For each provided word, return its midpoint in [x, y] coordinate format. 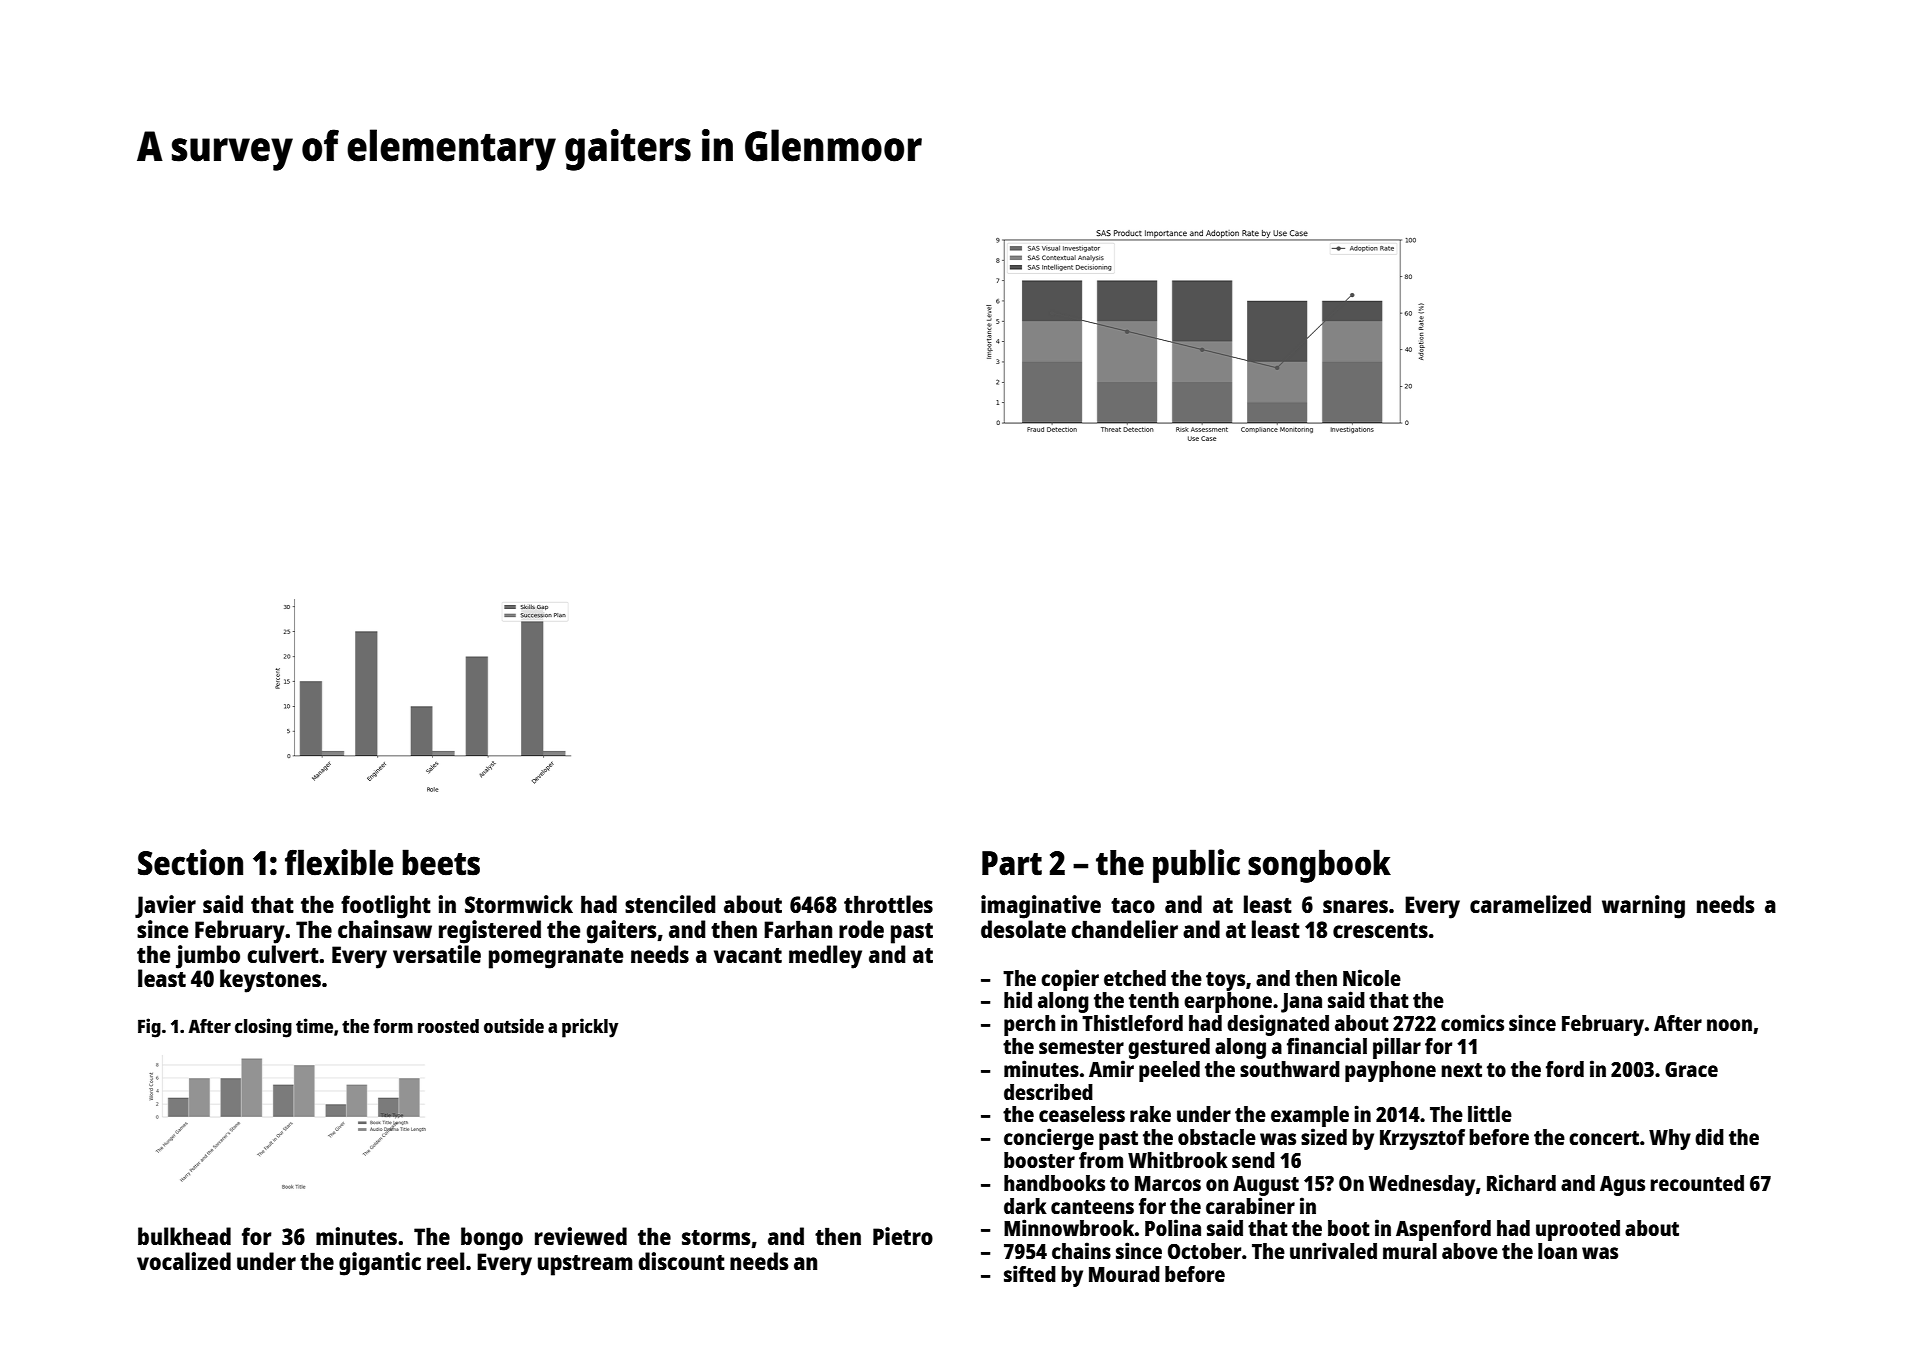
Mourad [1124, 1274]
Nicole [1372, 977]
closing [263, 1028]
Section [190, 862]
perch [1030, 1025]
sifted [1030, 1273]
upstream [585, 1265]
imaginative [1041, 907]
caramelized [1530, 904]
